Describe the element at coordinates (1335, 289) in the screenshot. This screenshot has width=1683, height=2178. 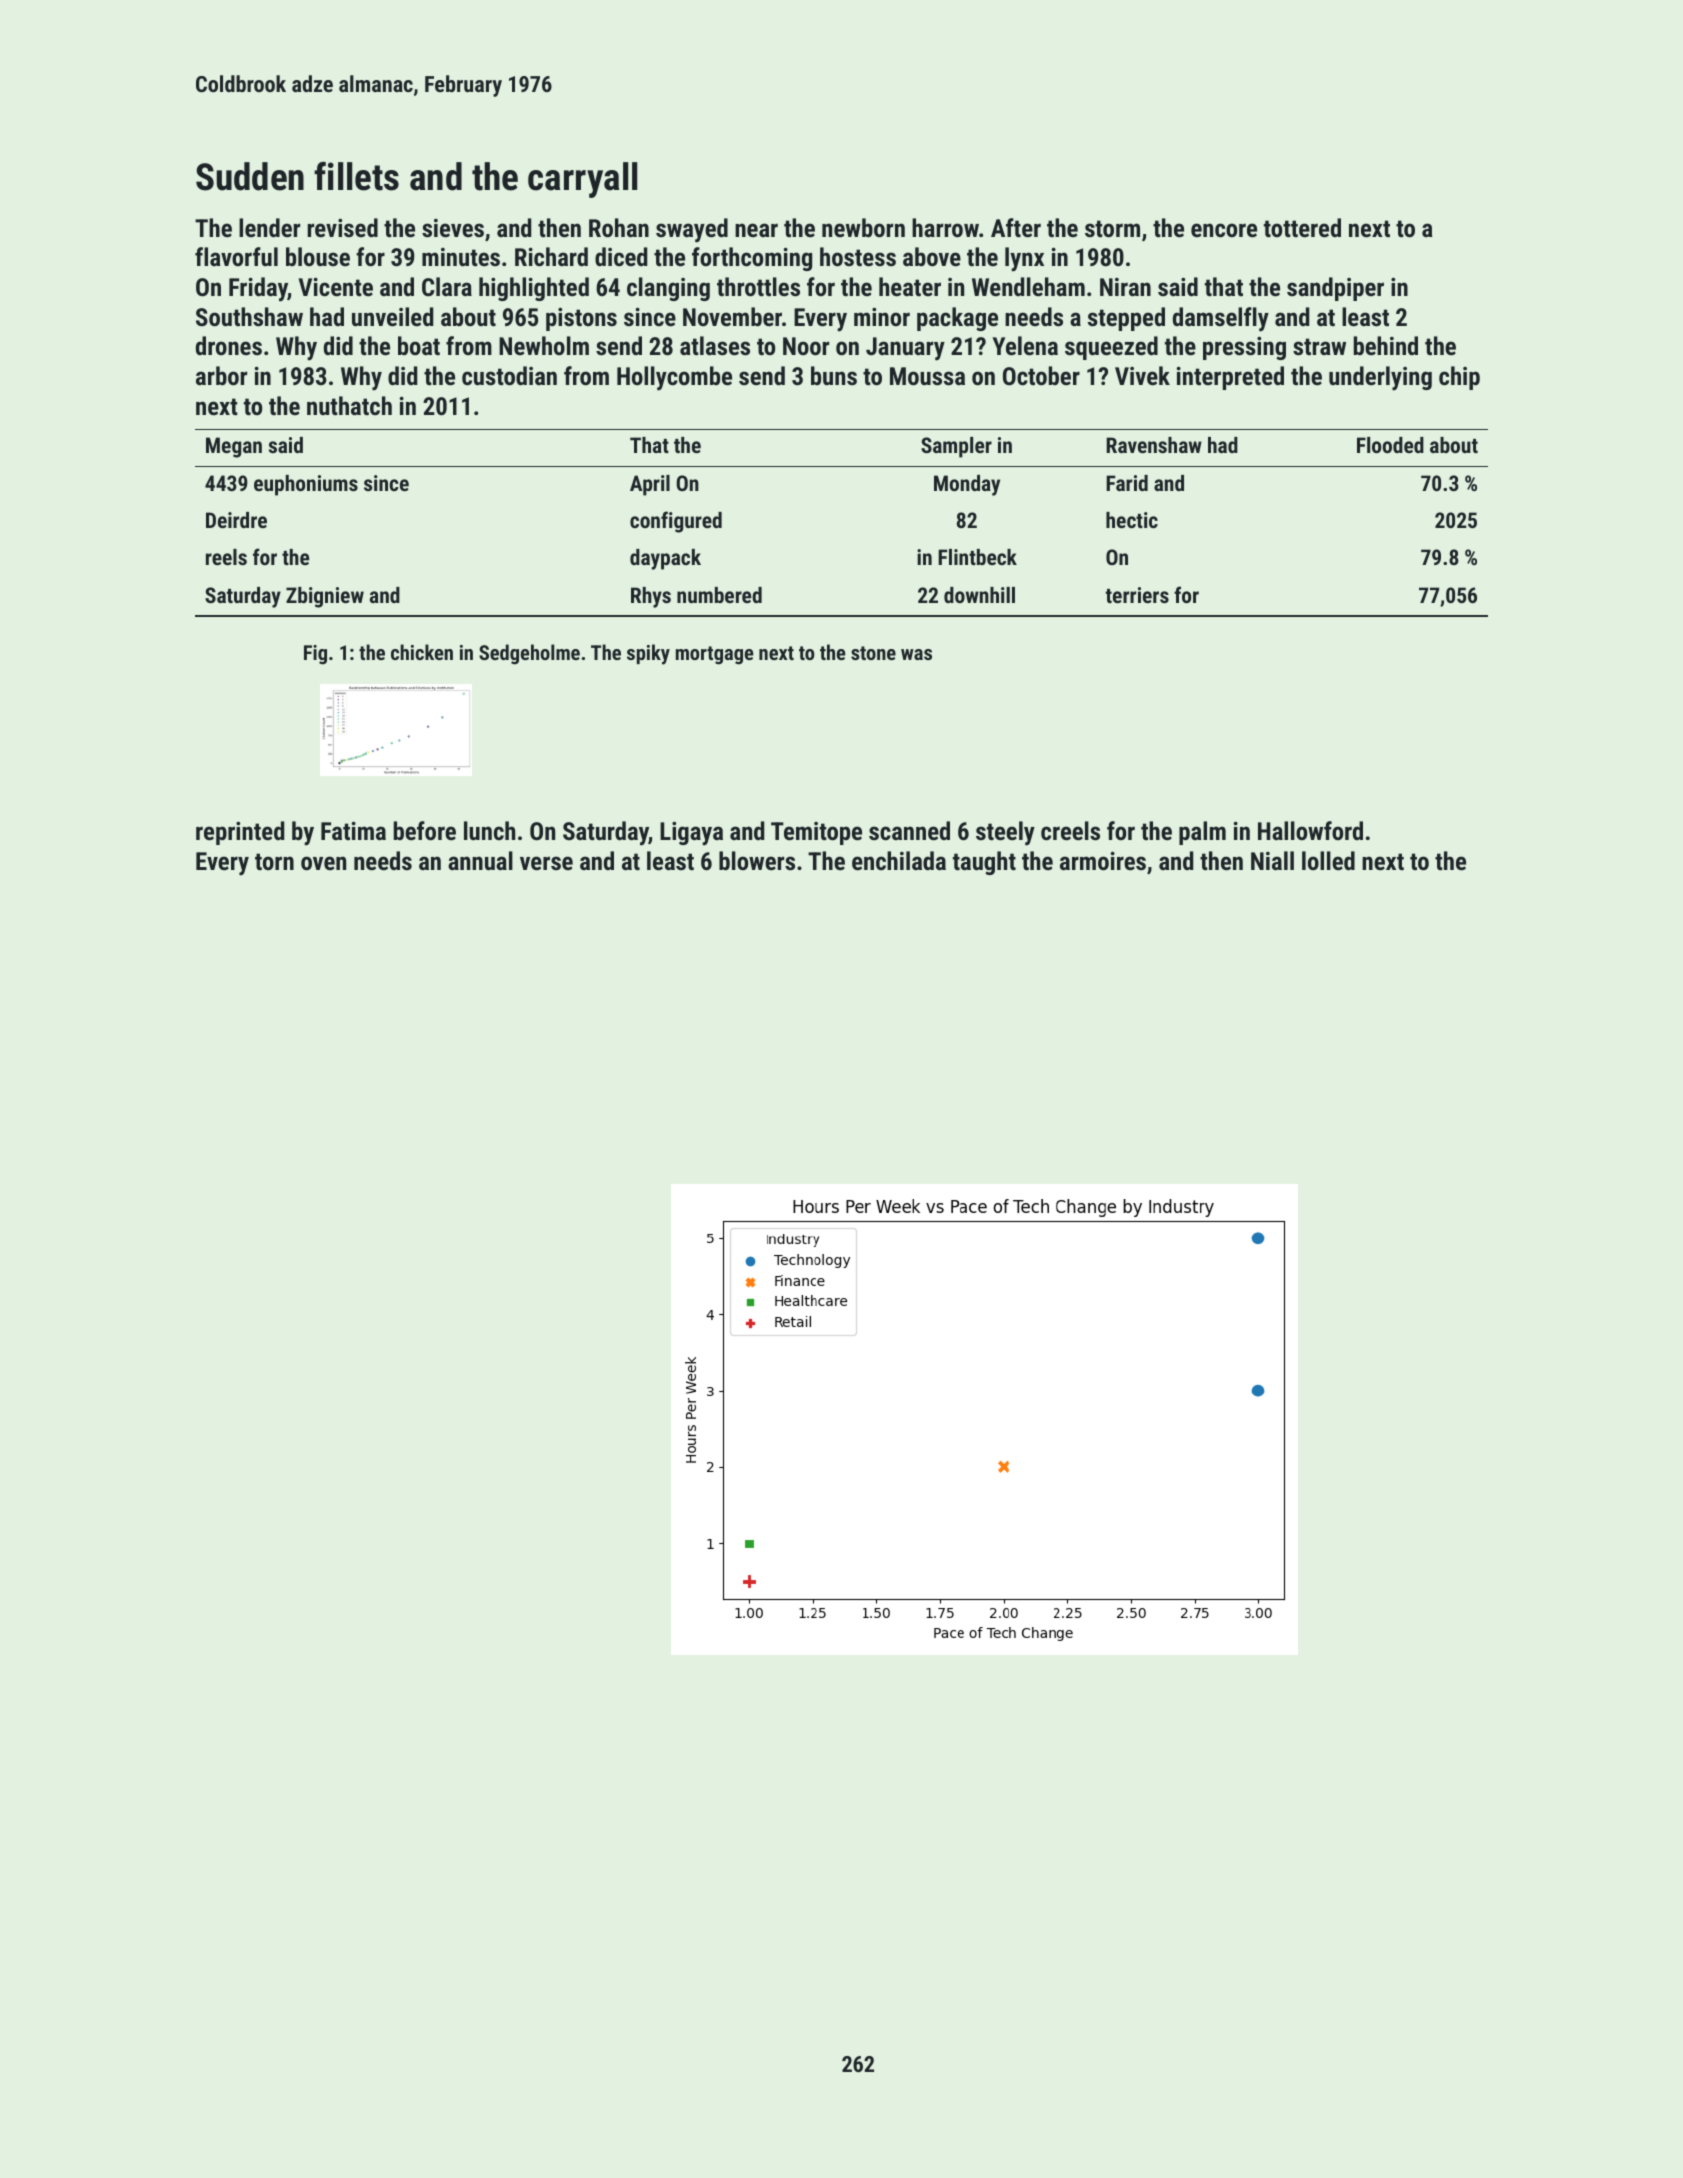
I see `sandpiper` at that location.
